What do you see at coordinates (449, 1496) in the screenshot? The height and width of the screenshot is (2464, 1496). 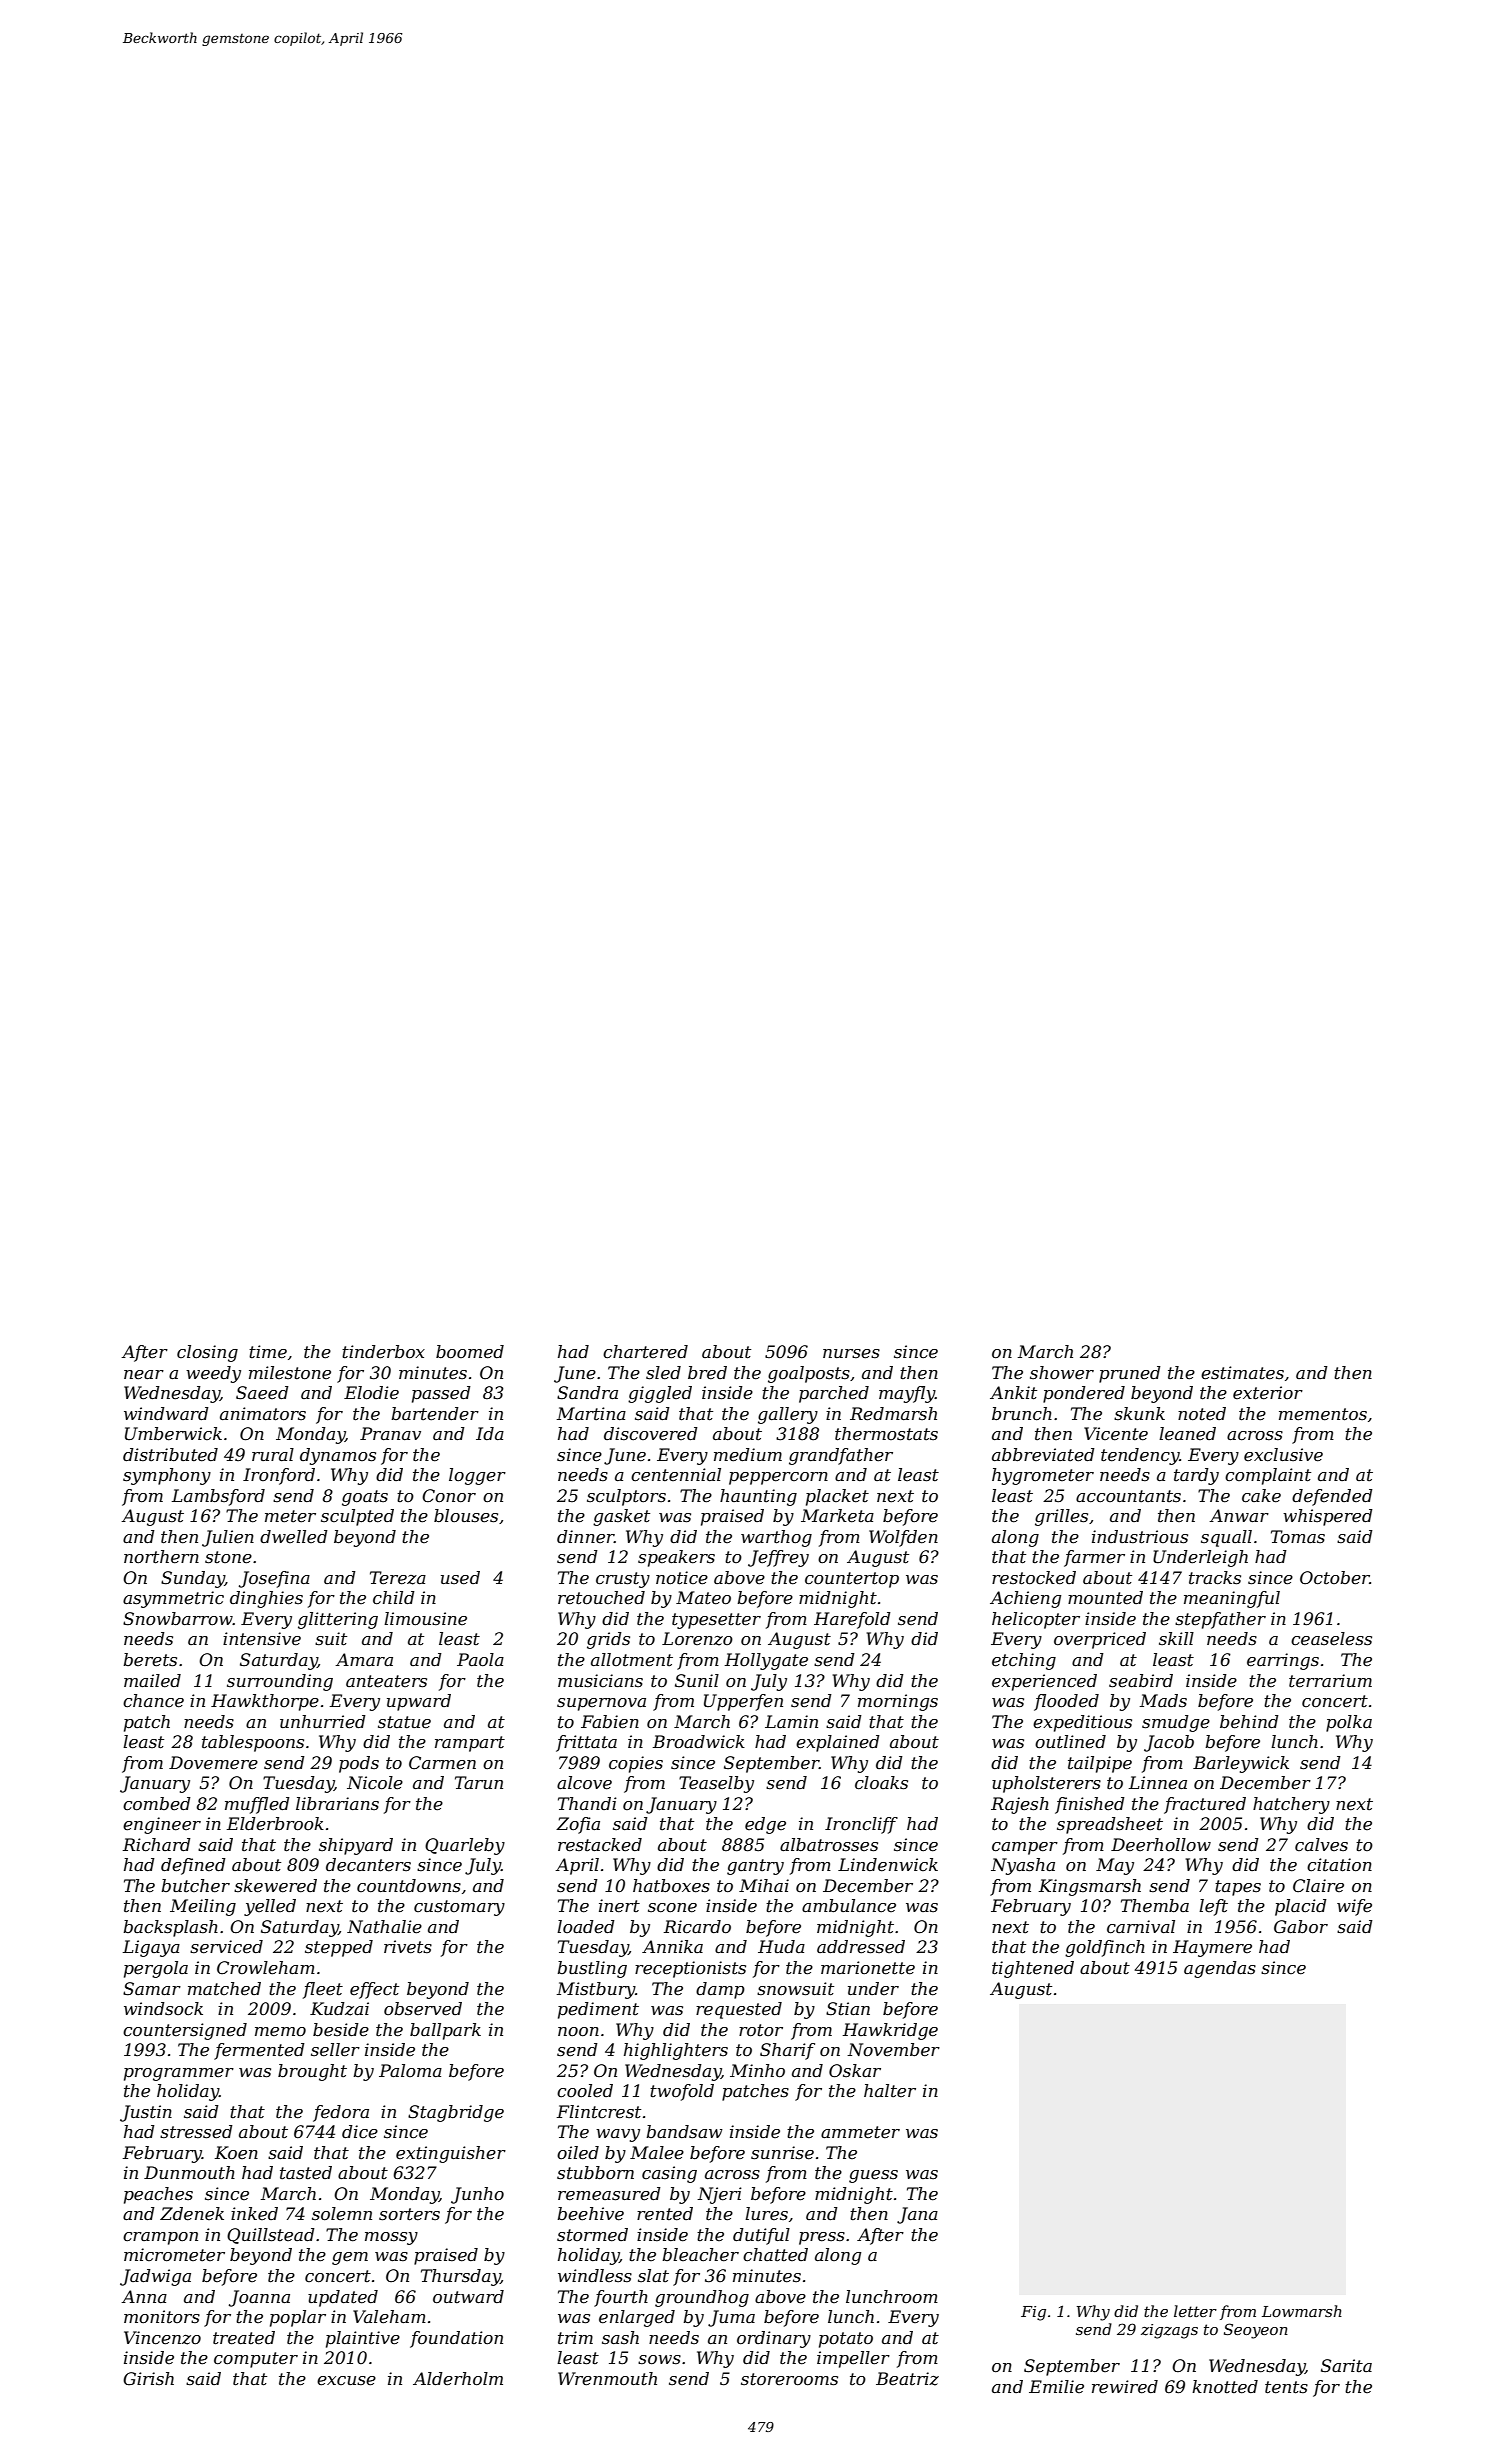 I see `Conor` at bounding box center [449, 1496].
